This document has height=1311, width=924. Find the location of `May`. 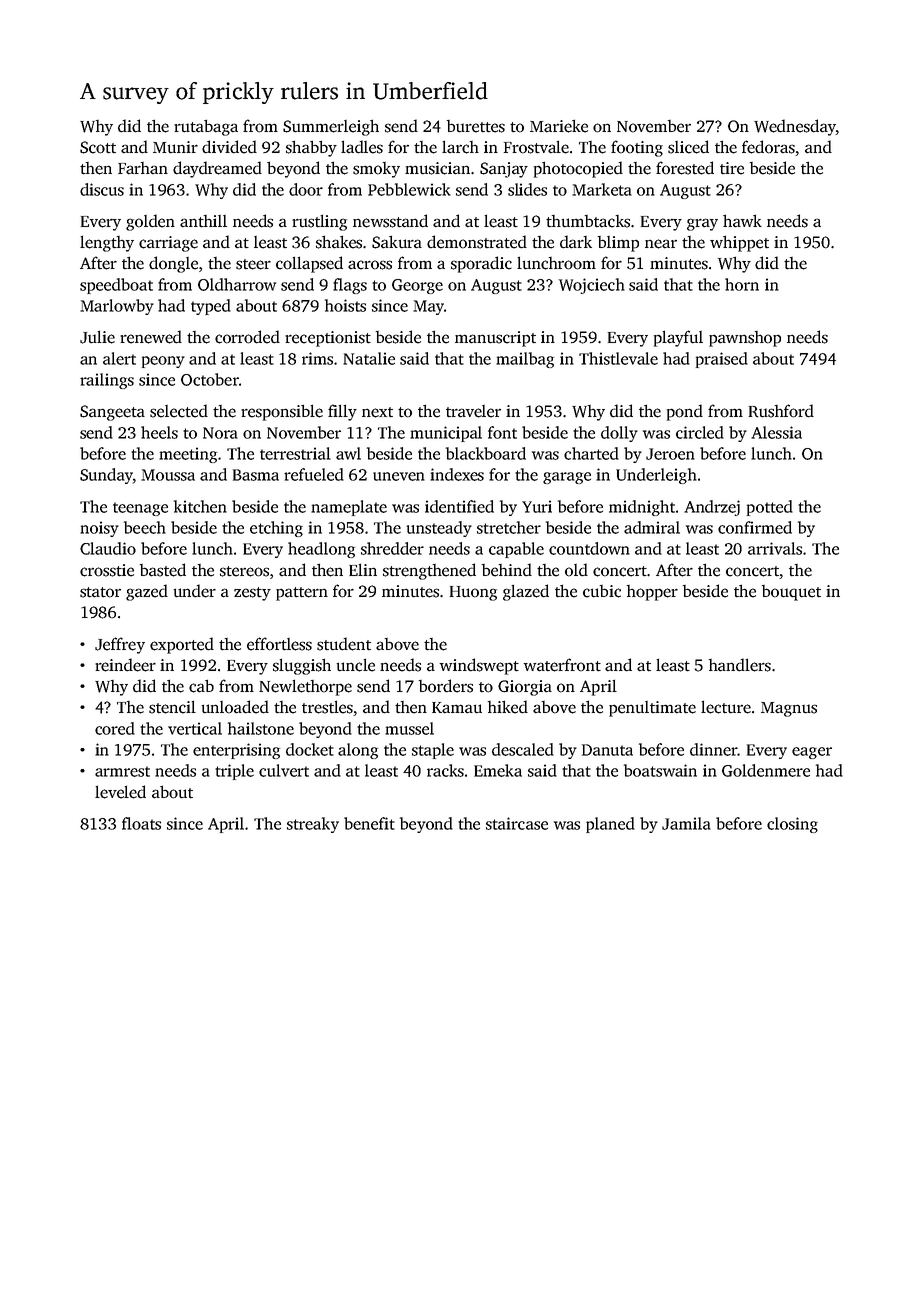

May is located at coordinates (428, 307).
